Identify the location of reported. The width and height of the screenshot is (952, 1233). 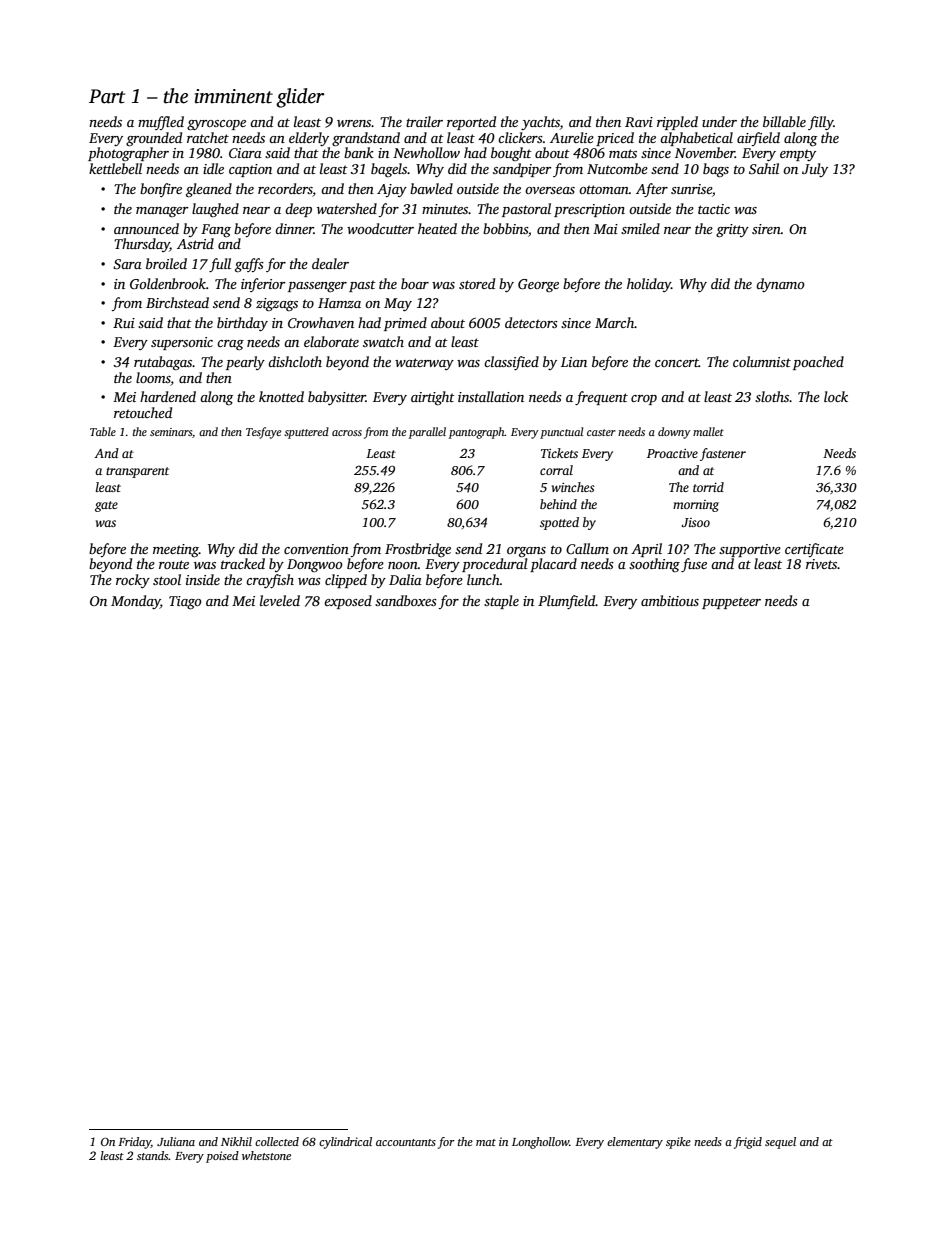
(471, 123).
